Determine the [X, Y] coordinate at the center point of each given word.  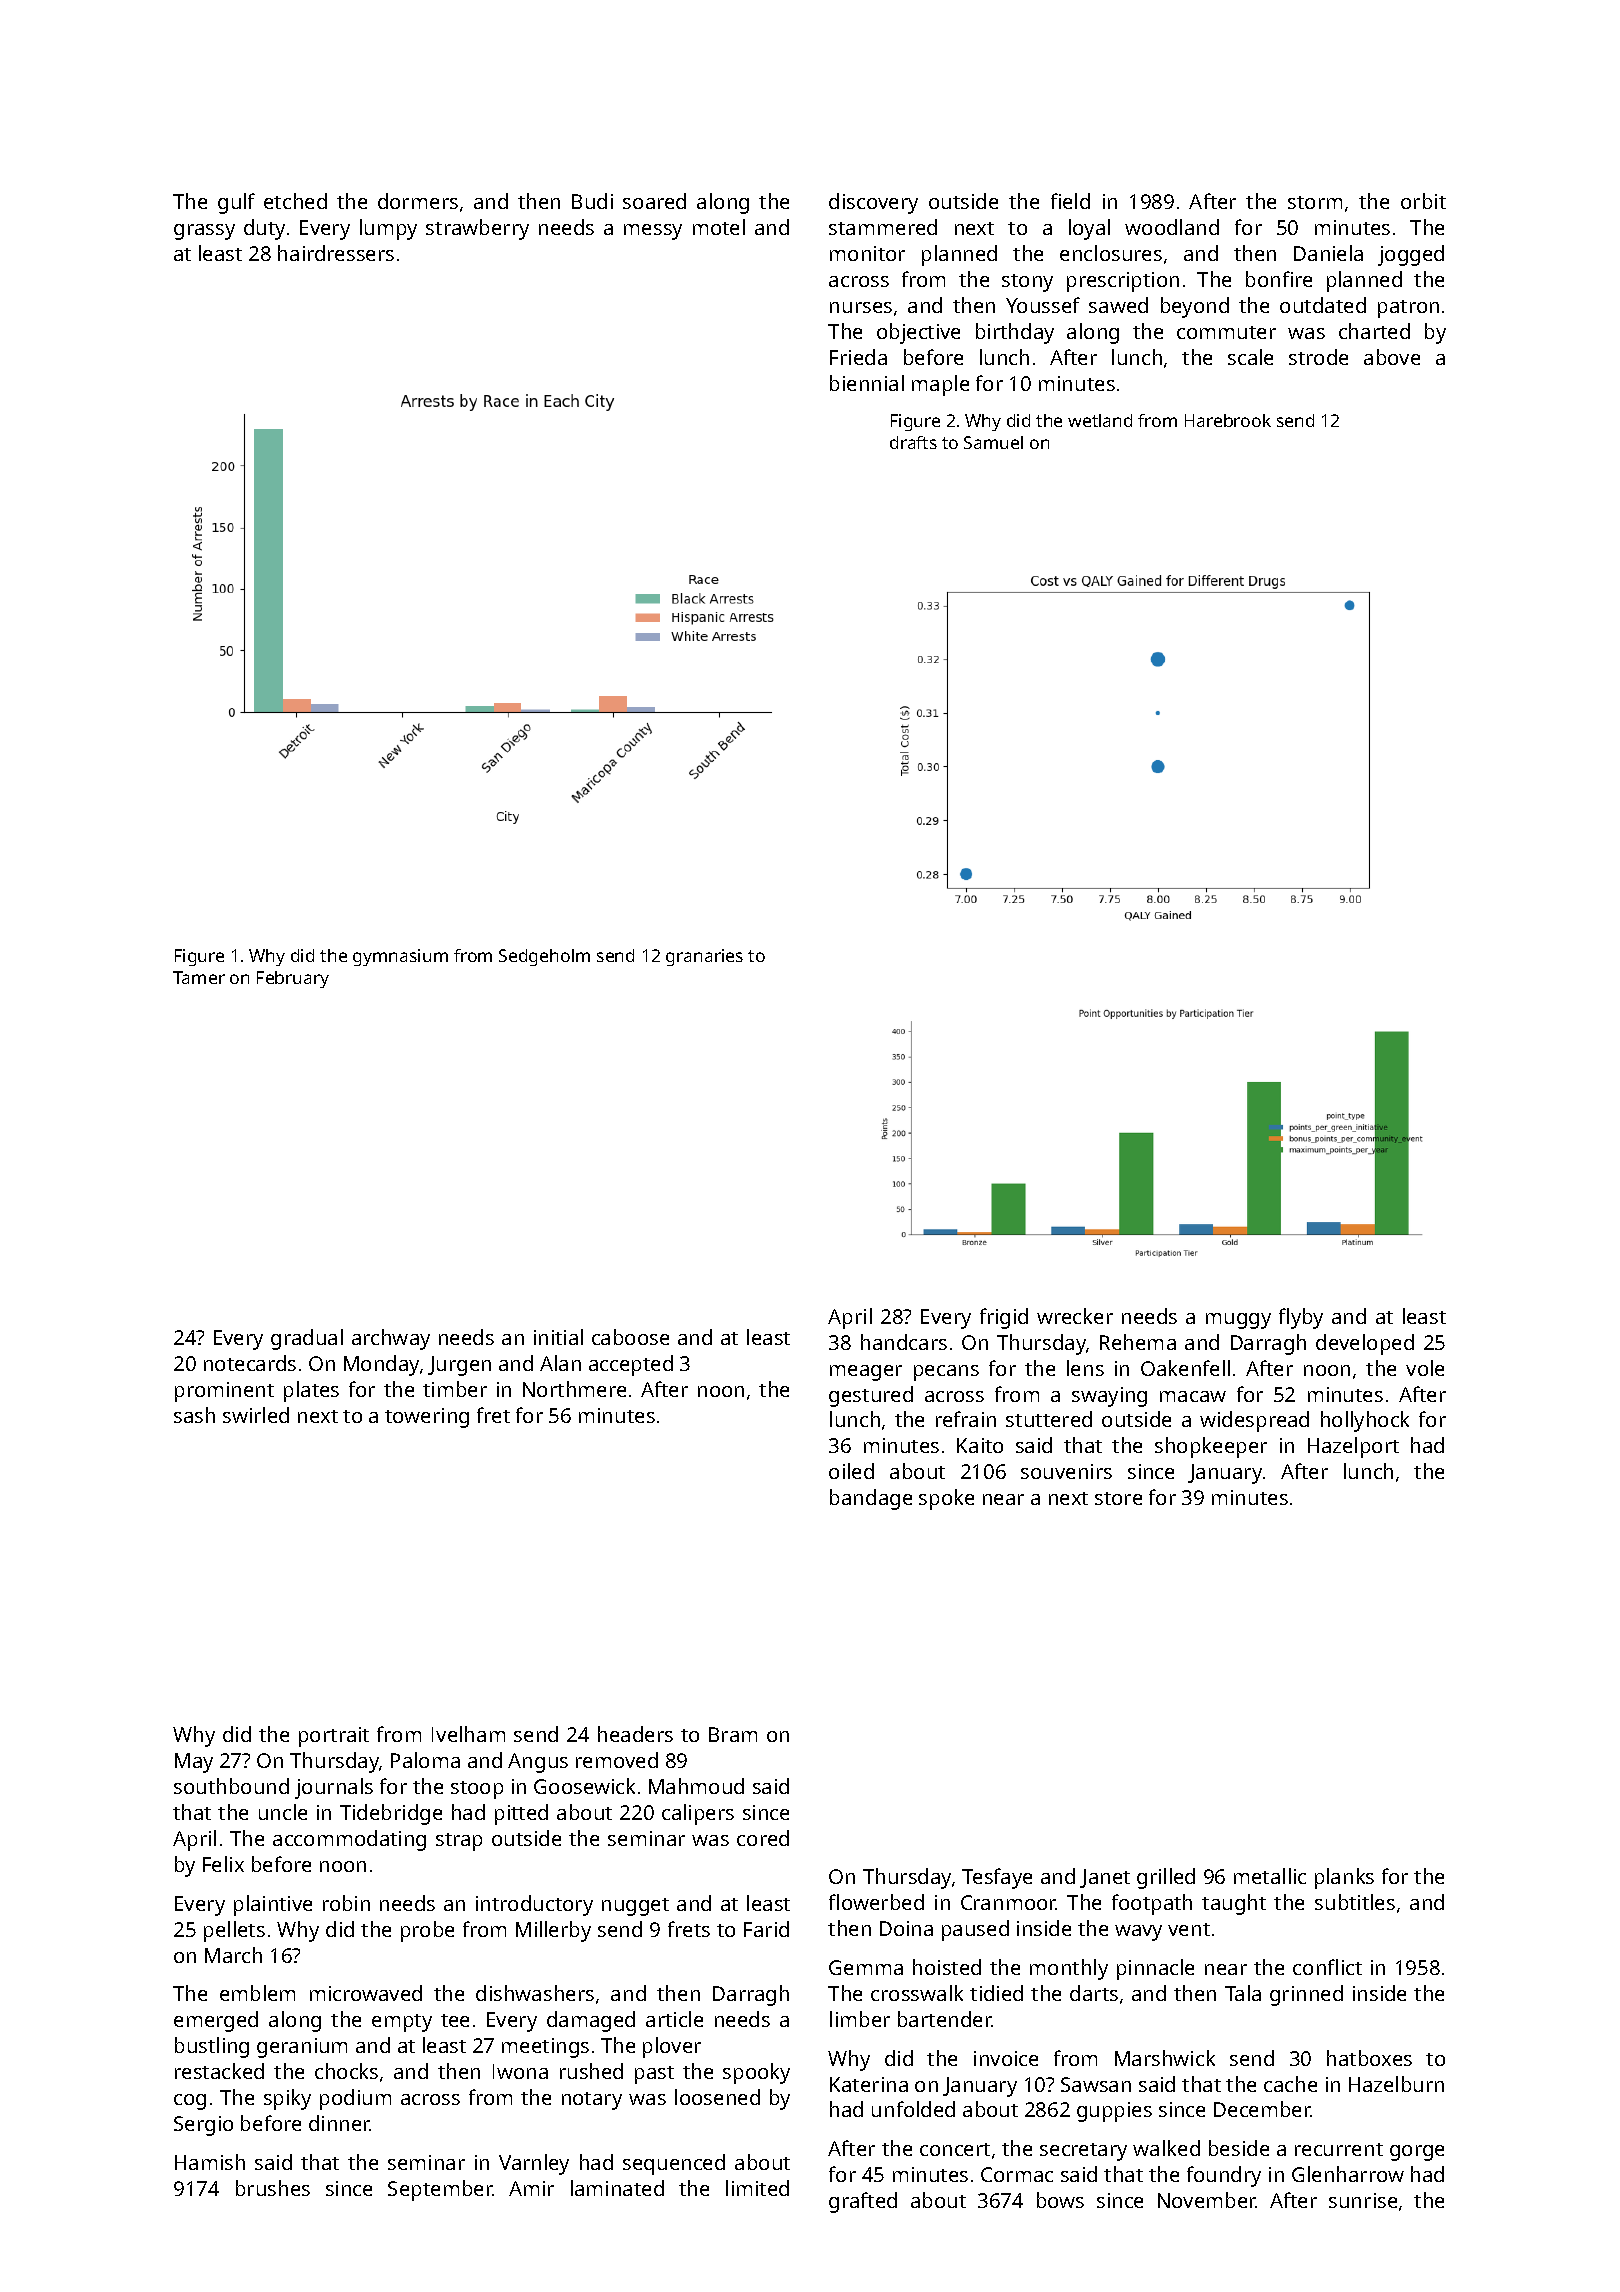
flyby [1301, 1318]
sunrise [1363, 2200]
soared [654, 201]
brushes [273, 2188]
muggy [1238, 1321]
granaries [704, 957]
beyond [1195, 307]
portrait [334, 1737]
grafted [863, 2202]
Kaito [980, 1445]
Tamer [199, 977]
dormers [418, 201]
